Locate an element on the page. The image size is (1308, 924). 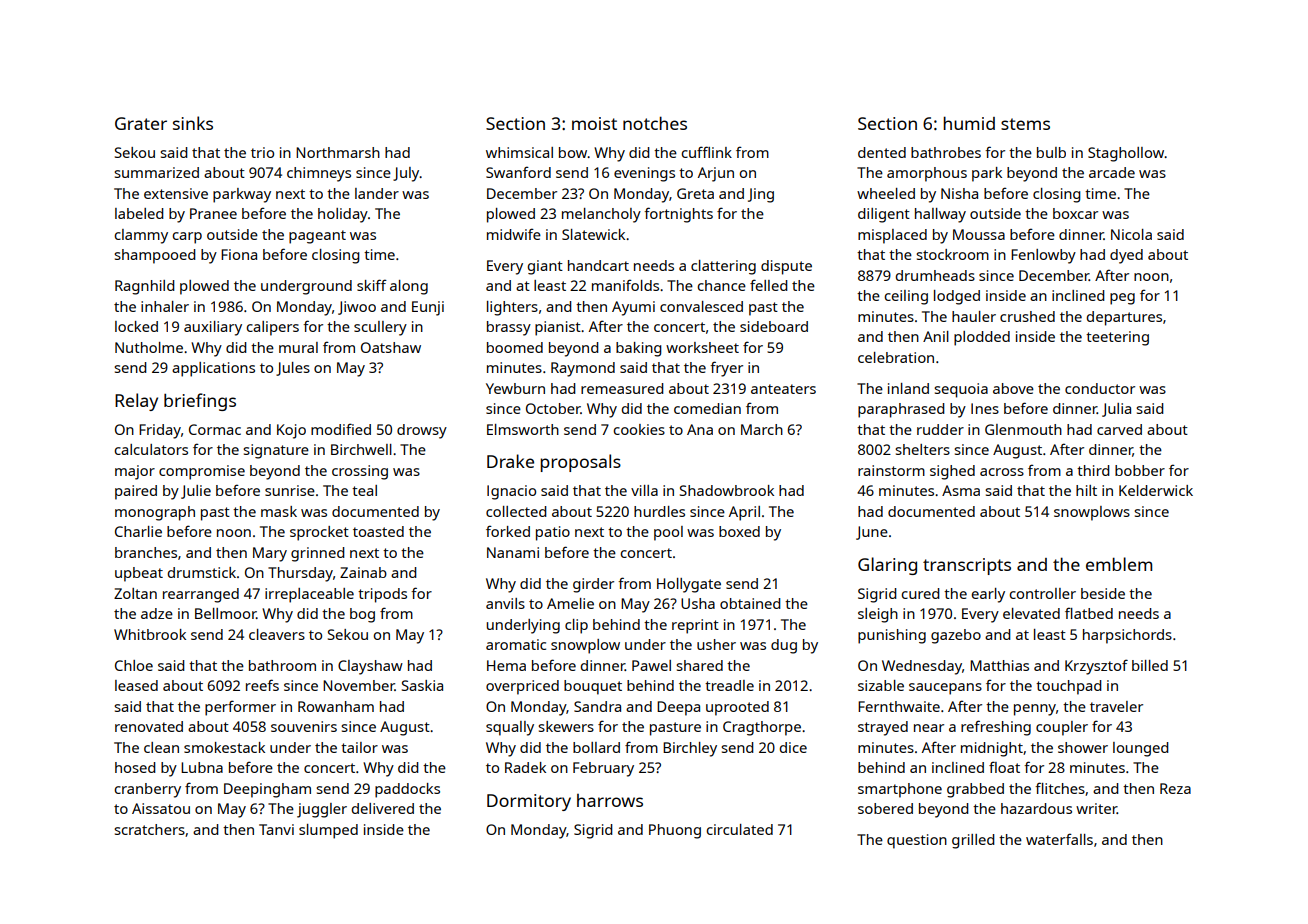
plodded is located at coordinates (982, 338).
